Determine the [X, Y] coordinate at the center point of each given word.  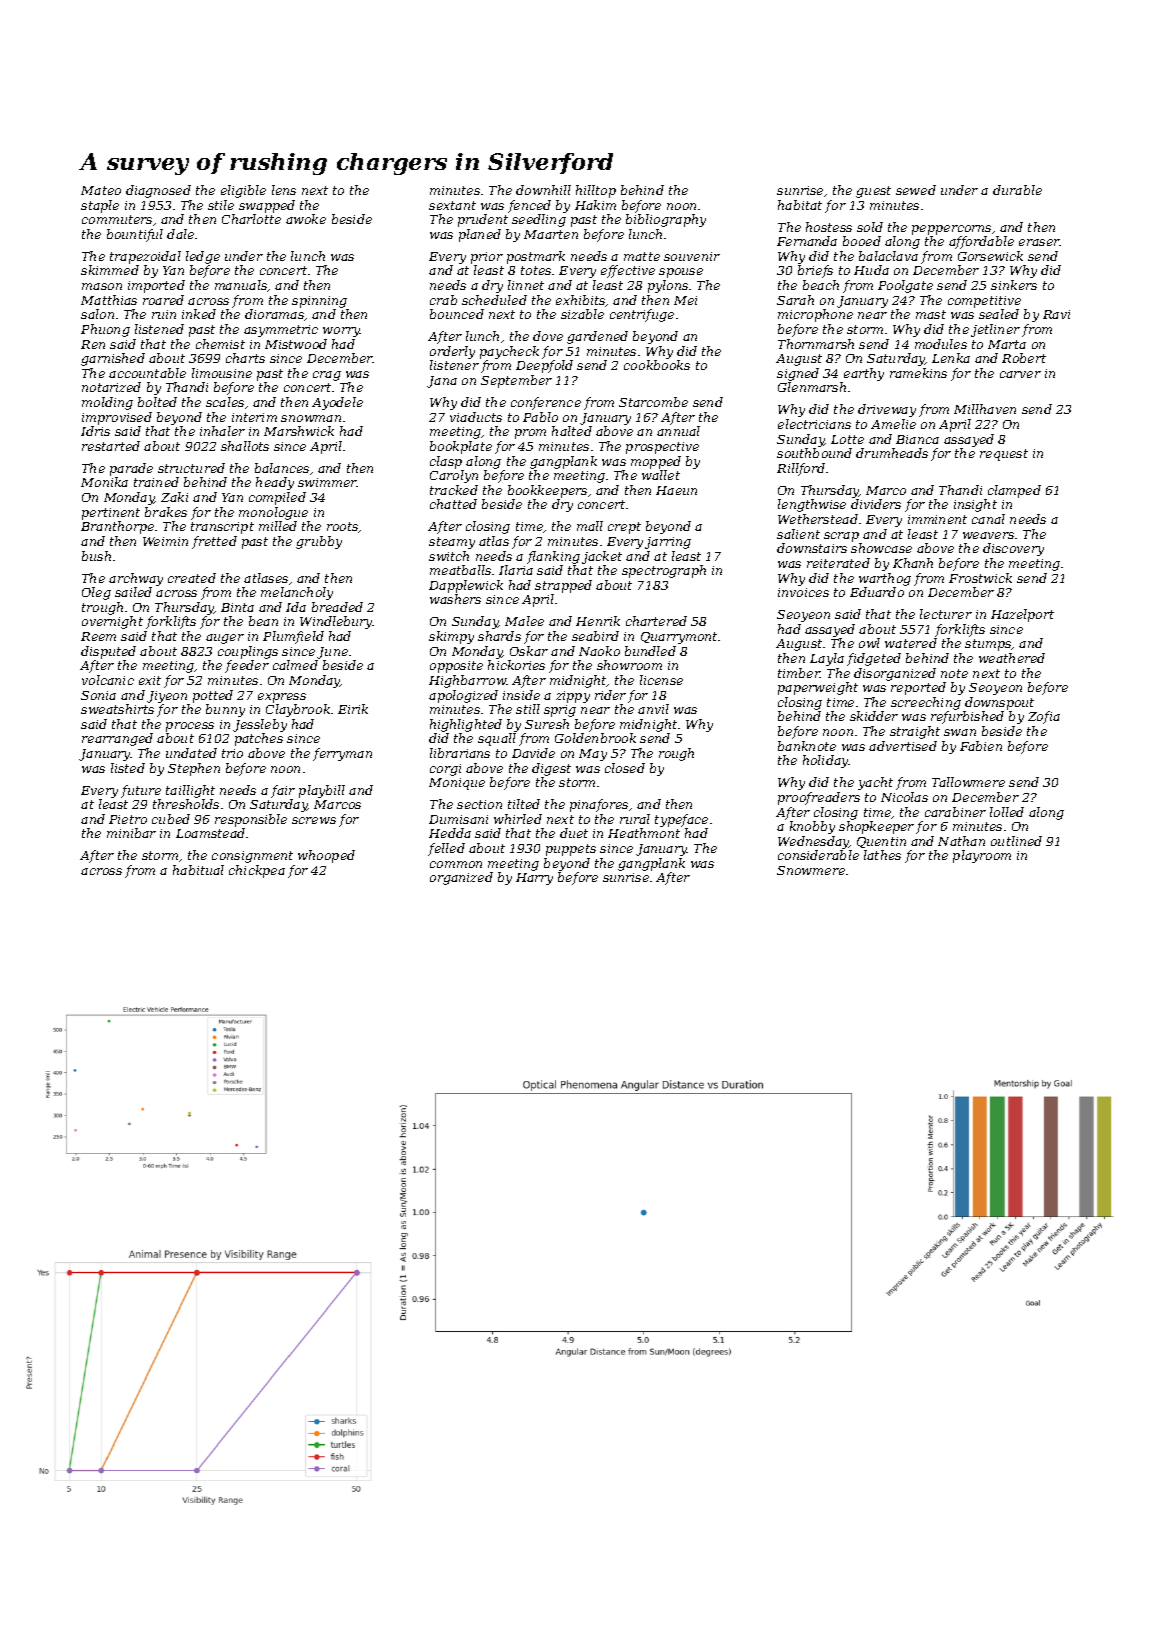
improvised [117, 418]
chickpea [257, 871]
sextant [452, 205]
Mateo [101, 190]
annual [678, 431]
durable [1017, 190]
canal [988, 519]
